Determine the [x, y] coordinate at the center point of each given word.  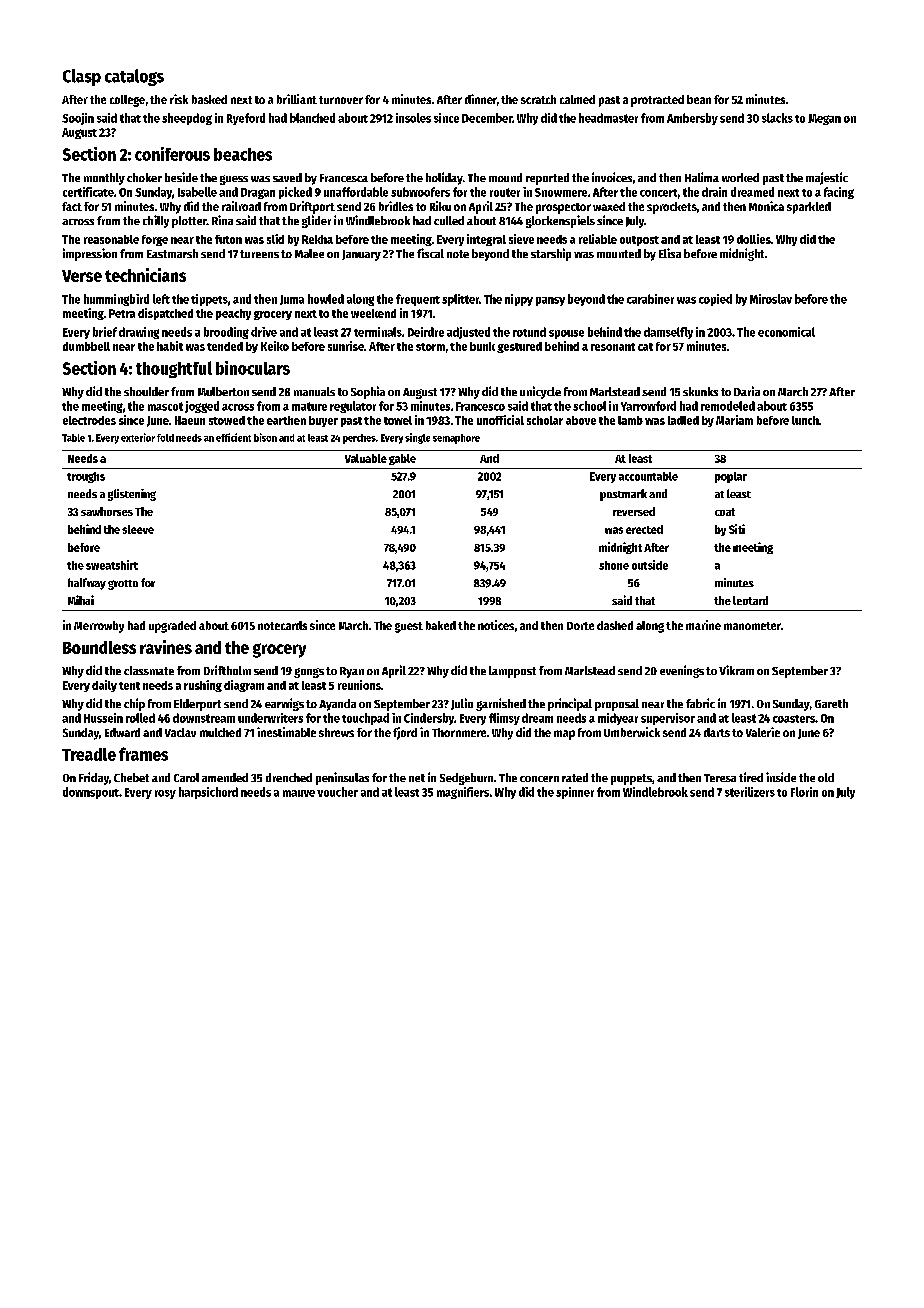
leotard [750, 600]
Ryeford [246, 119]
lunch [805, 420]
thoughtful [174, 369]
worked [740, 177]
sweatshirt [112, 565]
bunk [482, 346]
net [417, 778]
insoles [413, 118]
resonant [613, 347]
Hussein [103, 718]
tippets [209, 300]
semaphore [456, 439]
